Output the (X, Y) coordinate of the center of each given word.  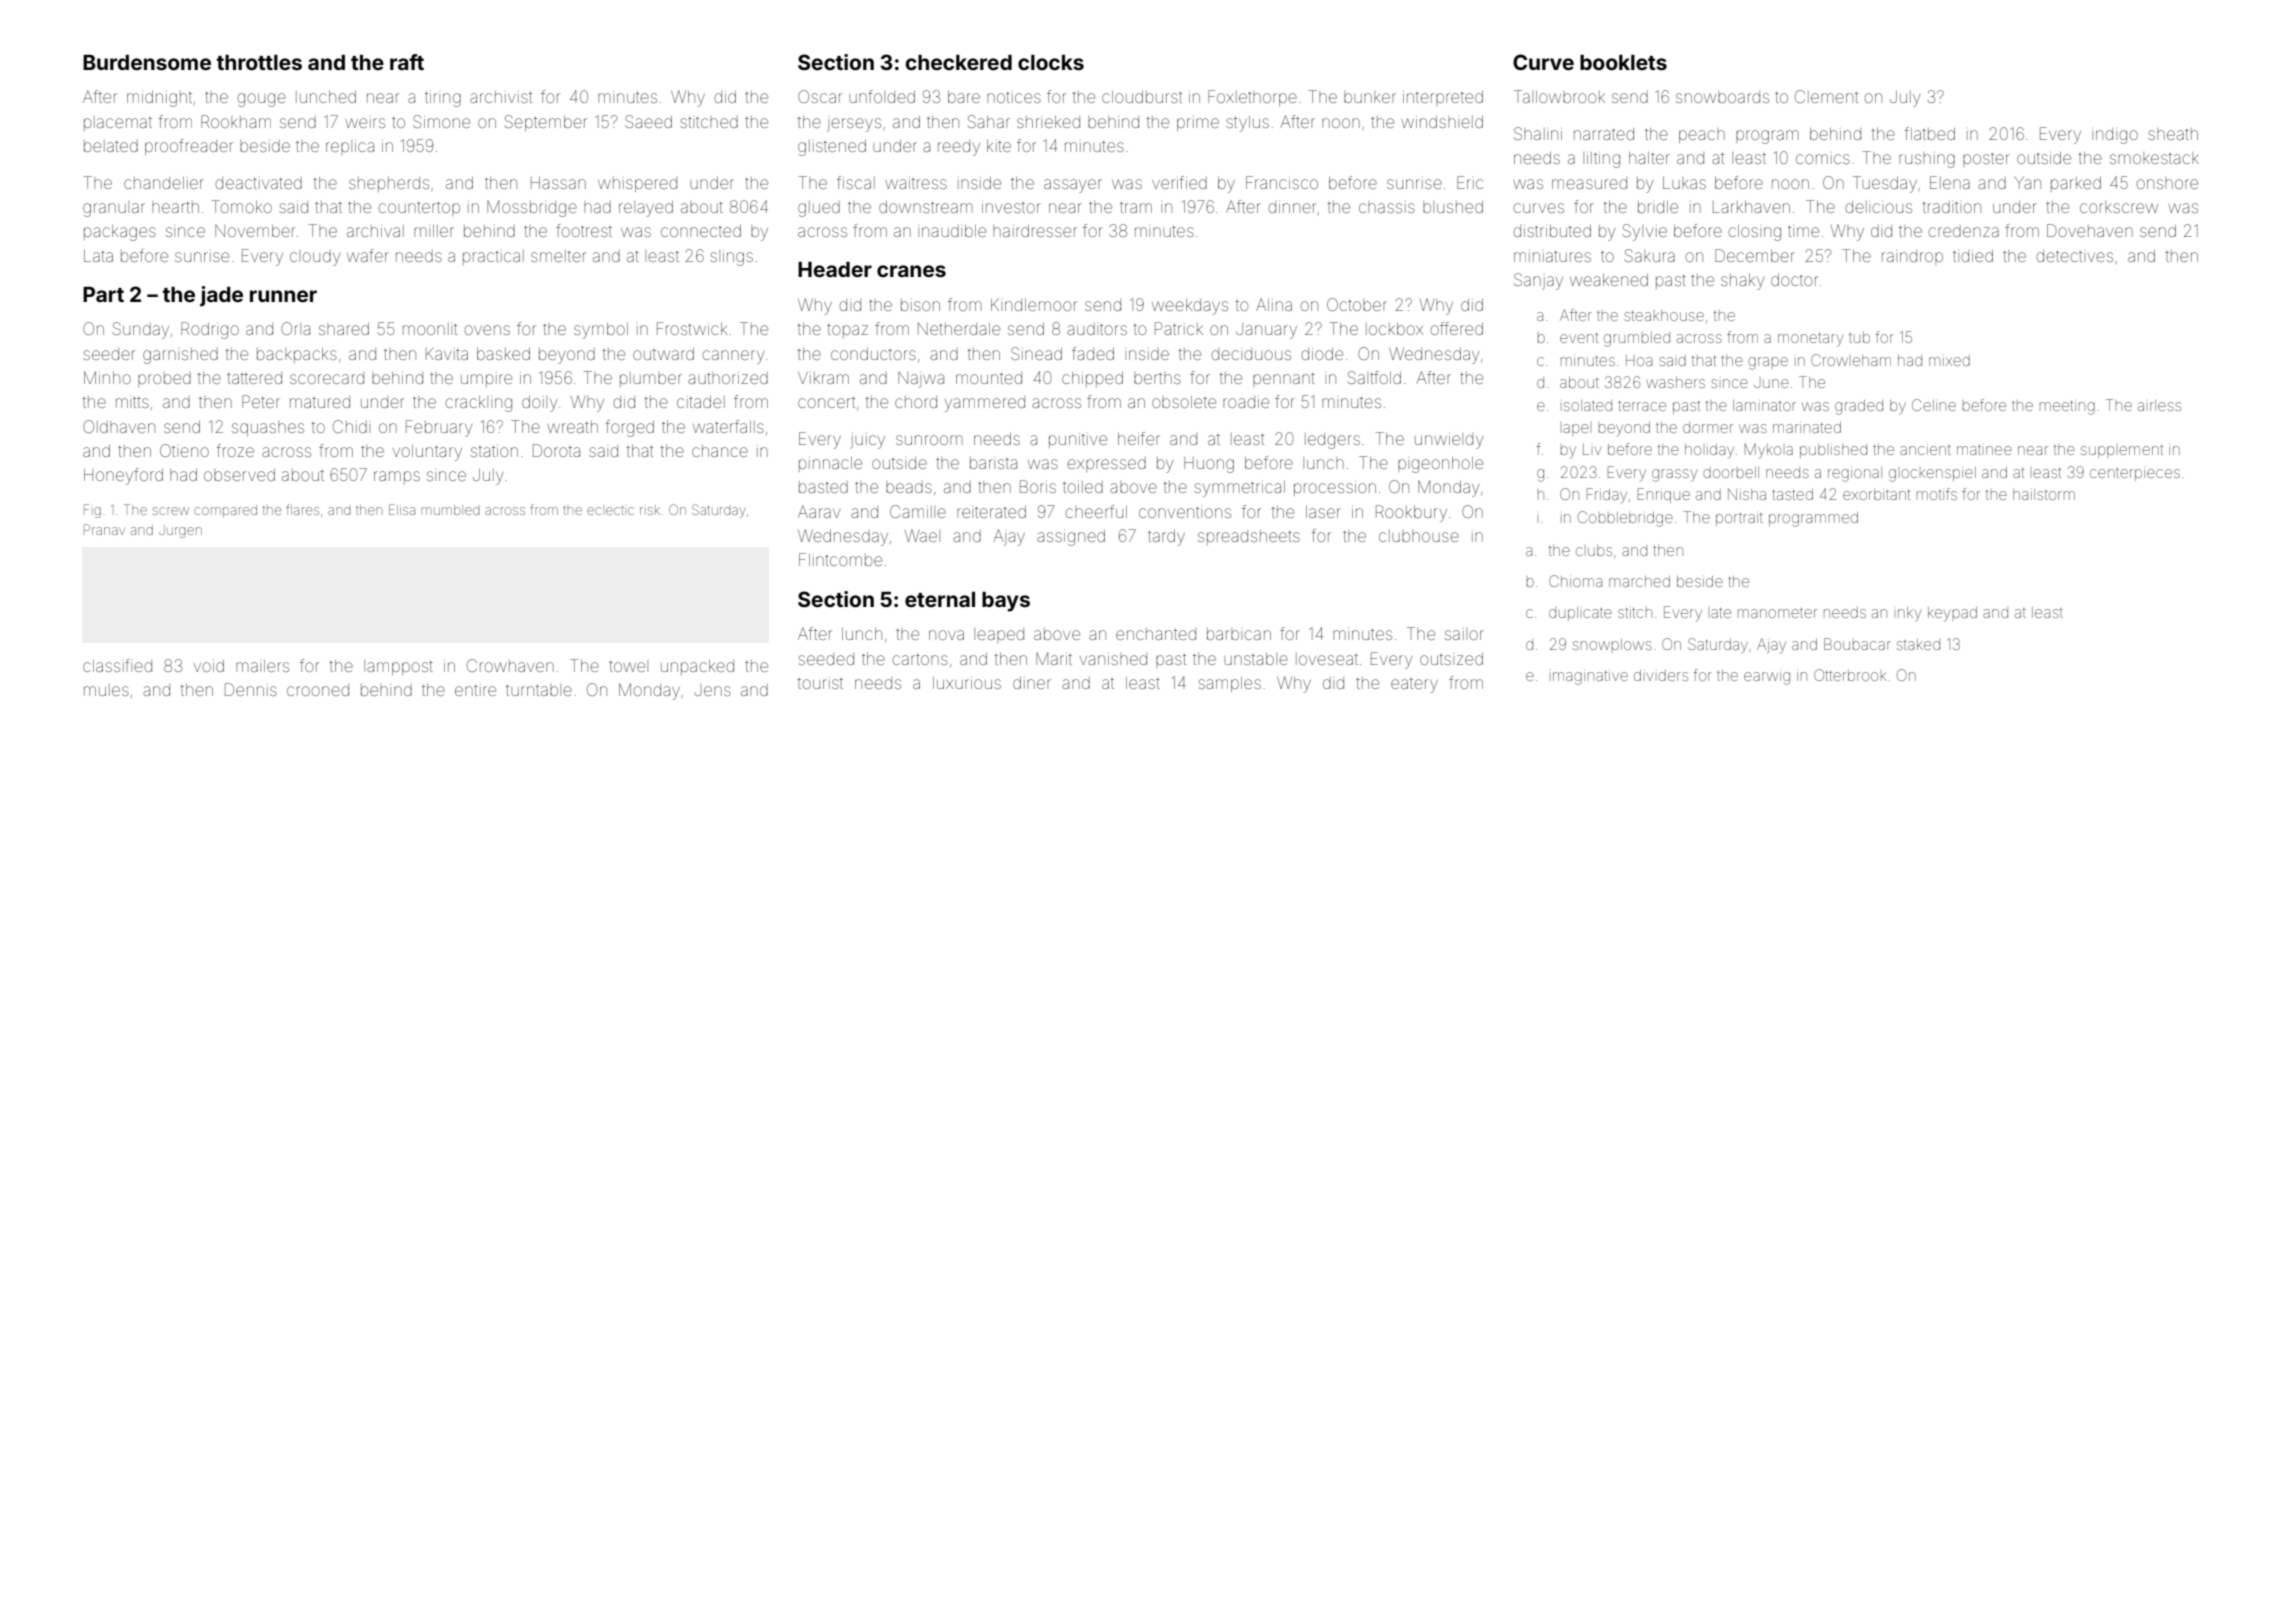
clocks (1051, 62)
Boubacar (1857, 644)
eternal (940, 599)
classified (117, 665)
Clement (1826, 96)
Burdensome (147, 62)
